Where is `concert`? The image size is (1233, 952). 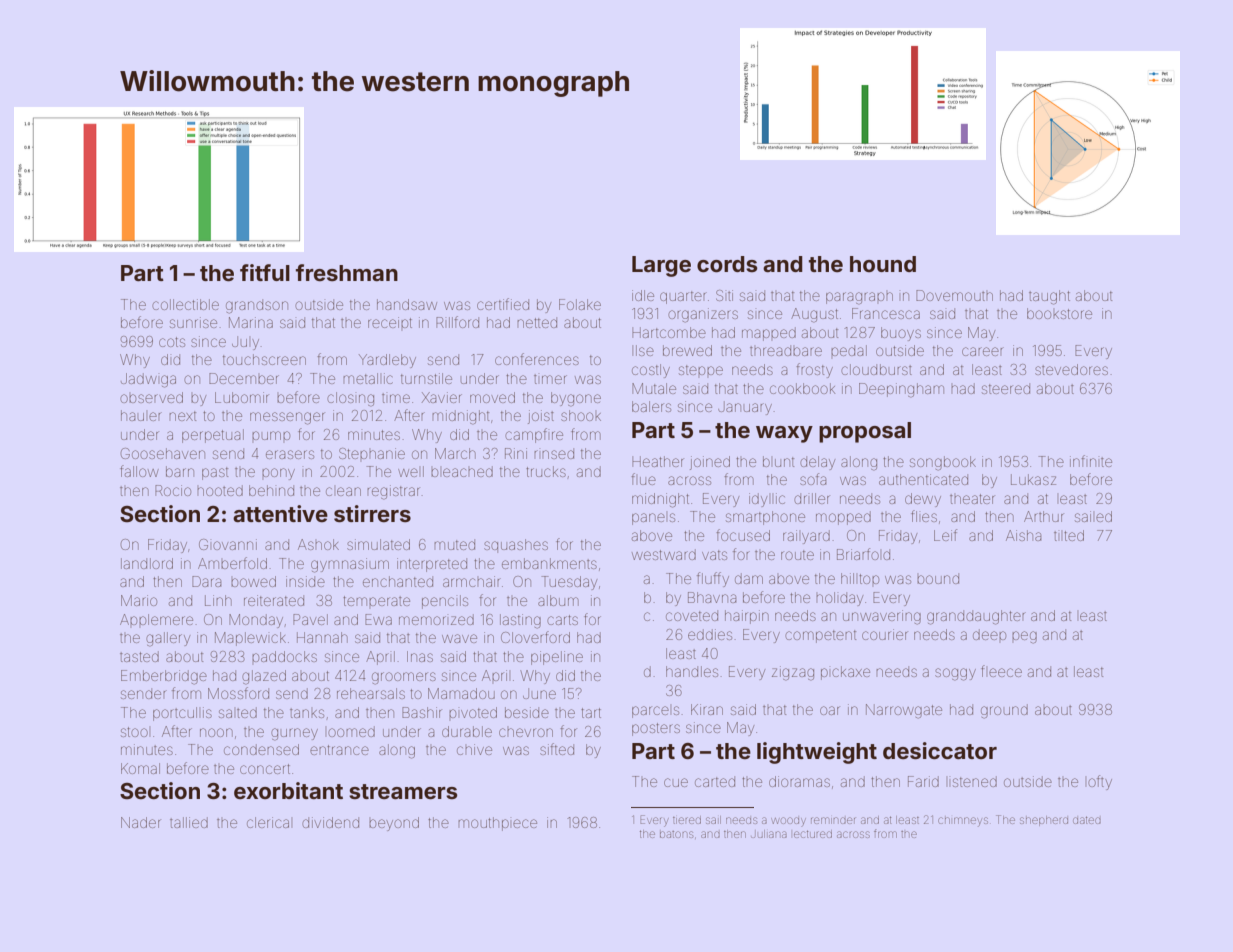 concert is located at coordinates (265, 769).
